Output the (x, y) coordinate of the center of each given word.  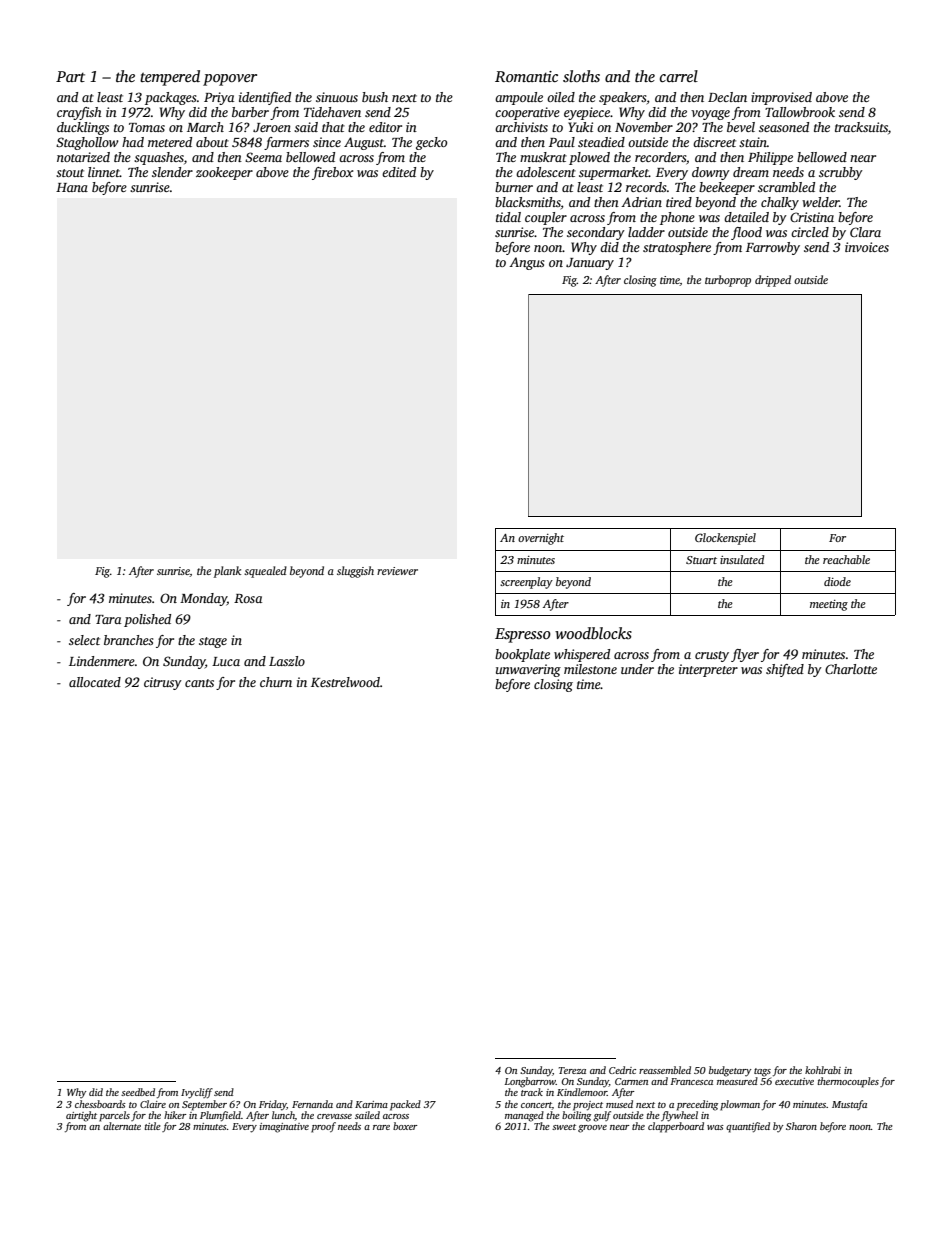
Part (70, 76)
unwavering (528, 670)
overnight (541, 539)
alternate (122, 1126)
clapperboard (676, 1127)
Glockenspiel (725, 539)
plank (227, 572)
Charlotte (851, 669)
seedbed (138, 1092)
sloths (581, 76)
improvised (781, 98)
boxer (405, 1126)
